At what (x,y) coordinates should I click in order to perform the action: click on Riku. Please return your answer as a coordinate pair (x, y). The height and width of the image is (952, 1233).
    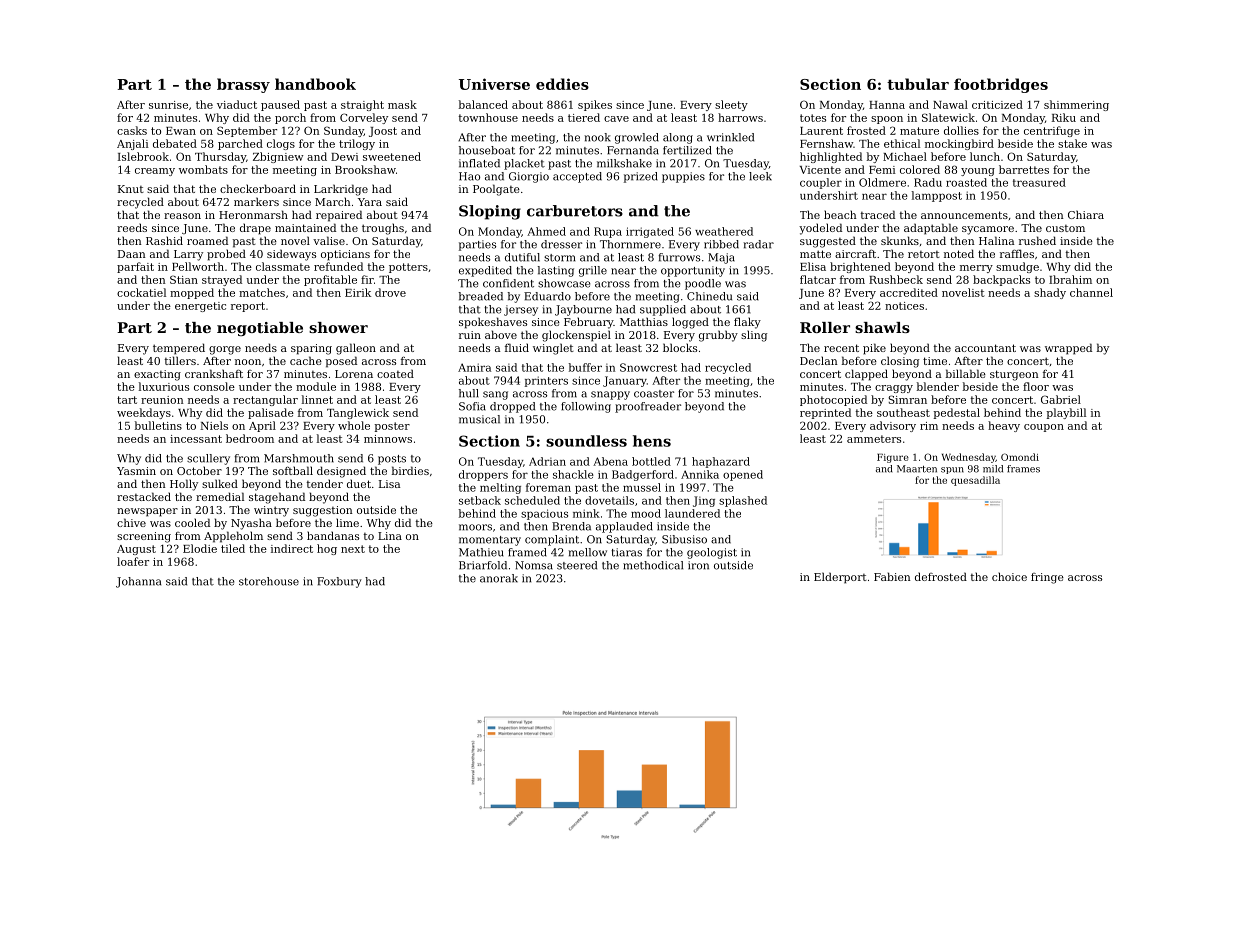
    Looking at the image, I should click on (1064, 117).
